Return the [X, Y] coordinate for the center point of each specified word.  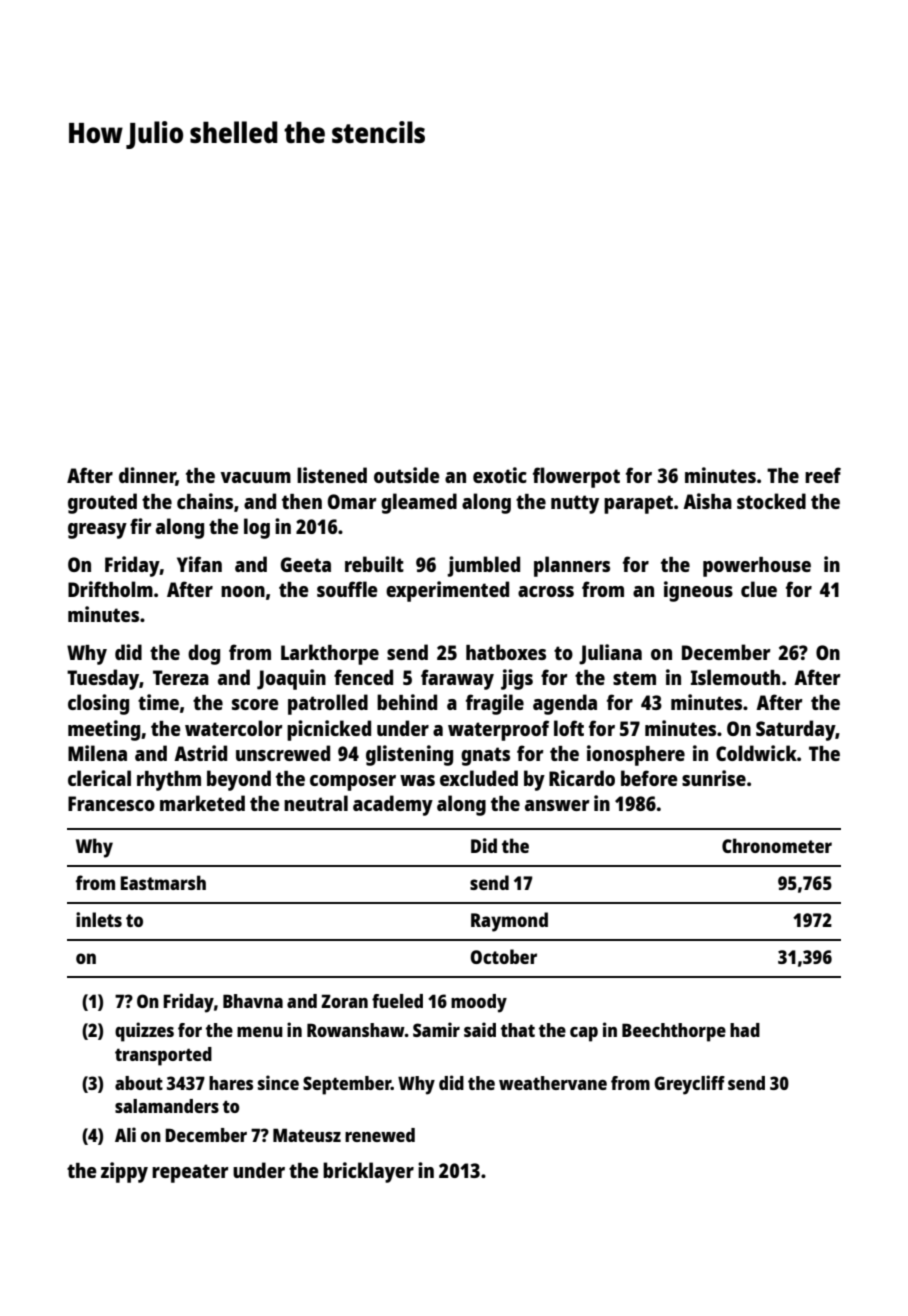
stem [634, 678]
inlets [99, 919]
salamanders [167, 1106]
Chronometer [777, 845]
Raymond [509, 922]
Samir [436, 1029]
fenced [363, 677]
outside [407, 475]
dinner [147, 476]
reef [823, 475]
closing [98, 704]
